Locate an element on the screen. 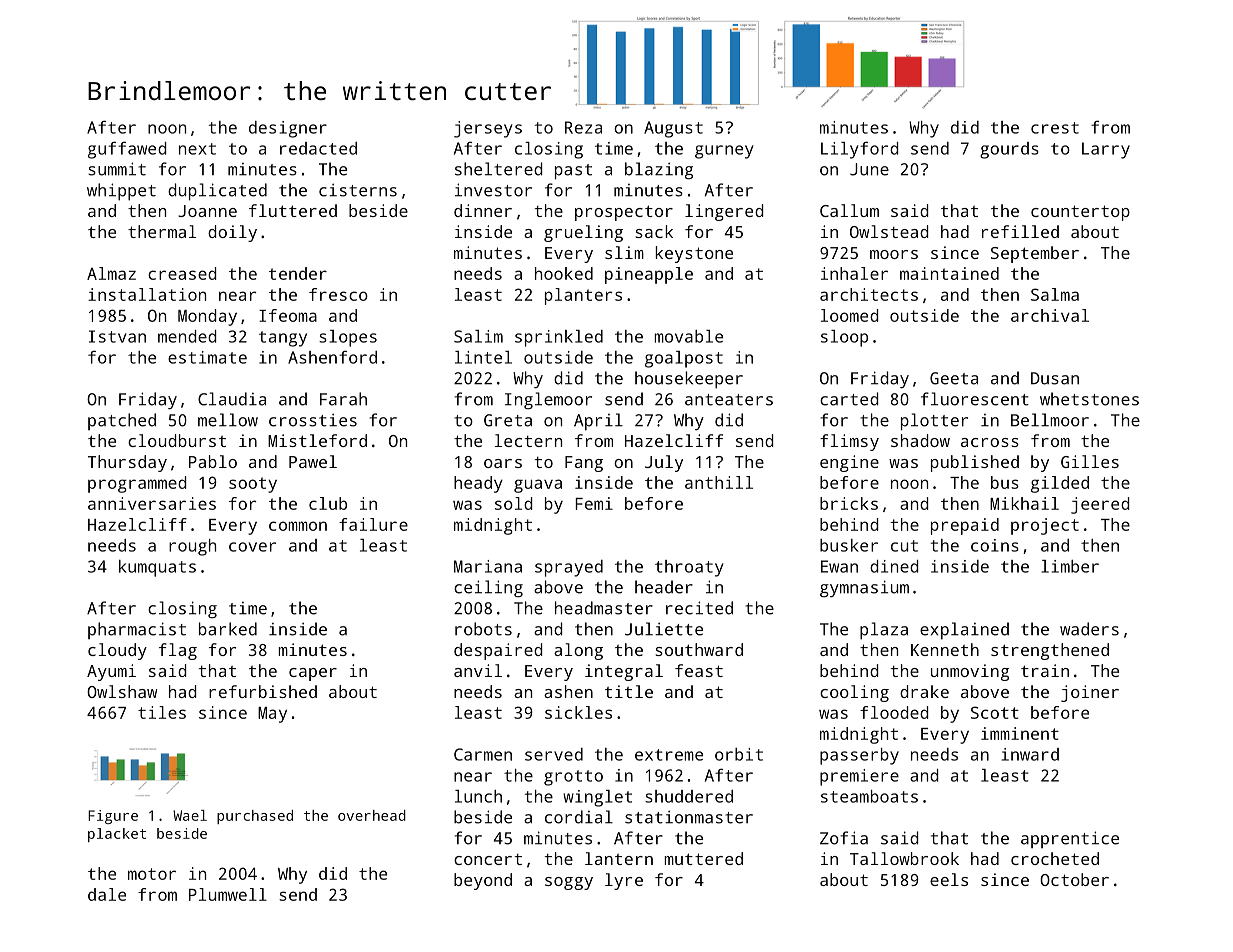 The width and height of the screenshot is (1233, 952). feast is located at coordinates (699, 670).
